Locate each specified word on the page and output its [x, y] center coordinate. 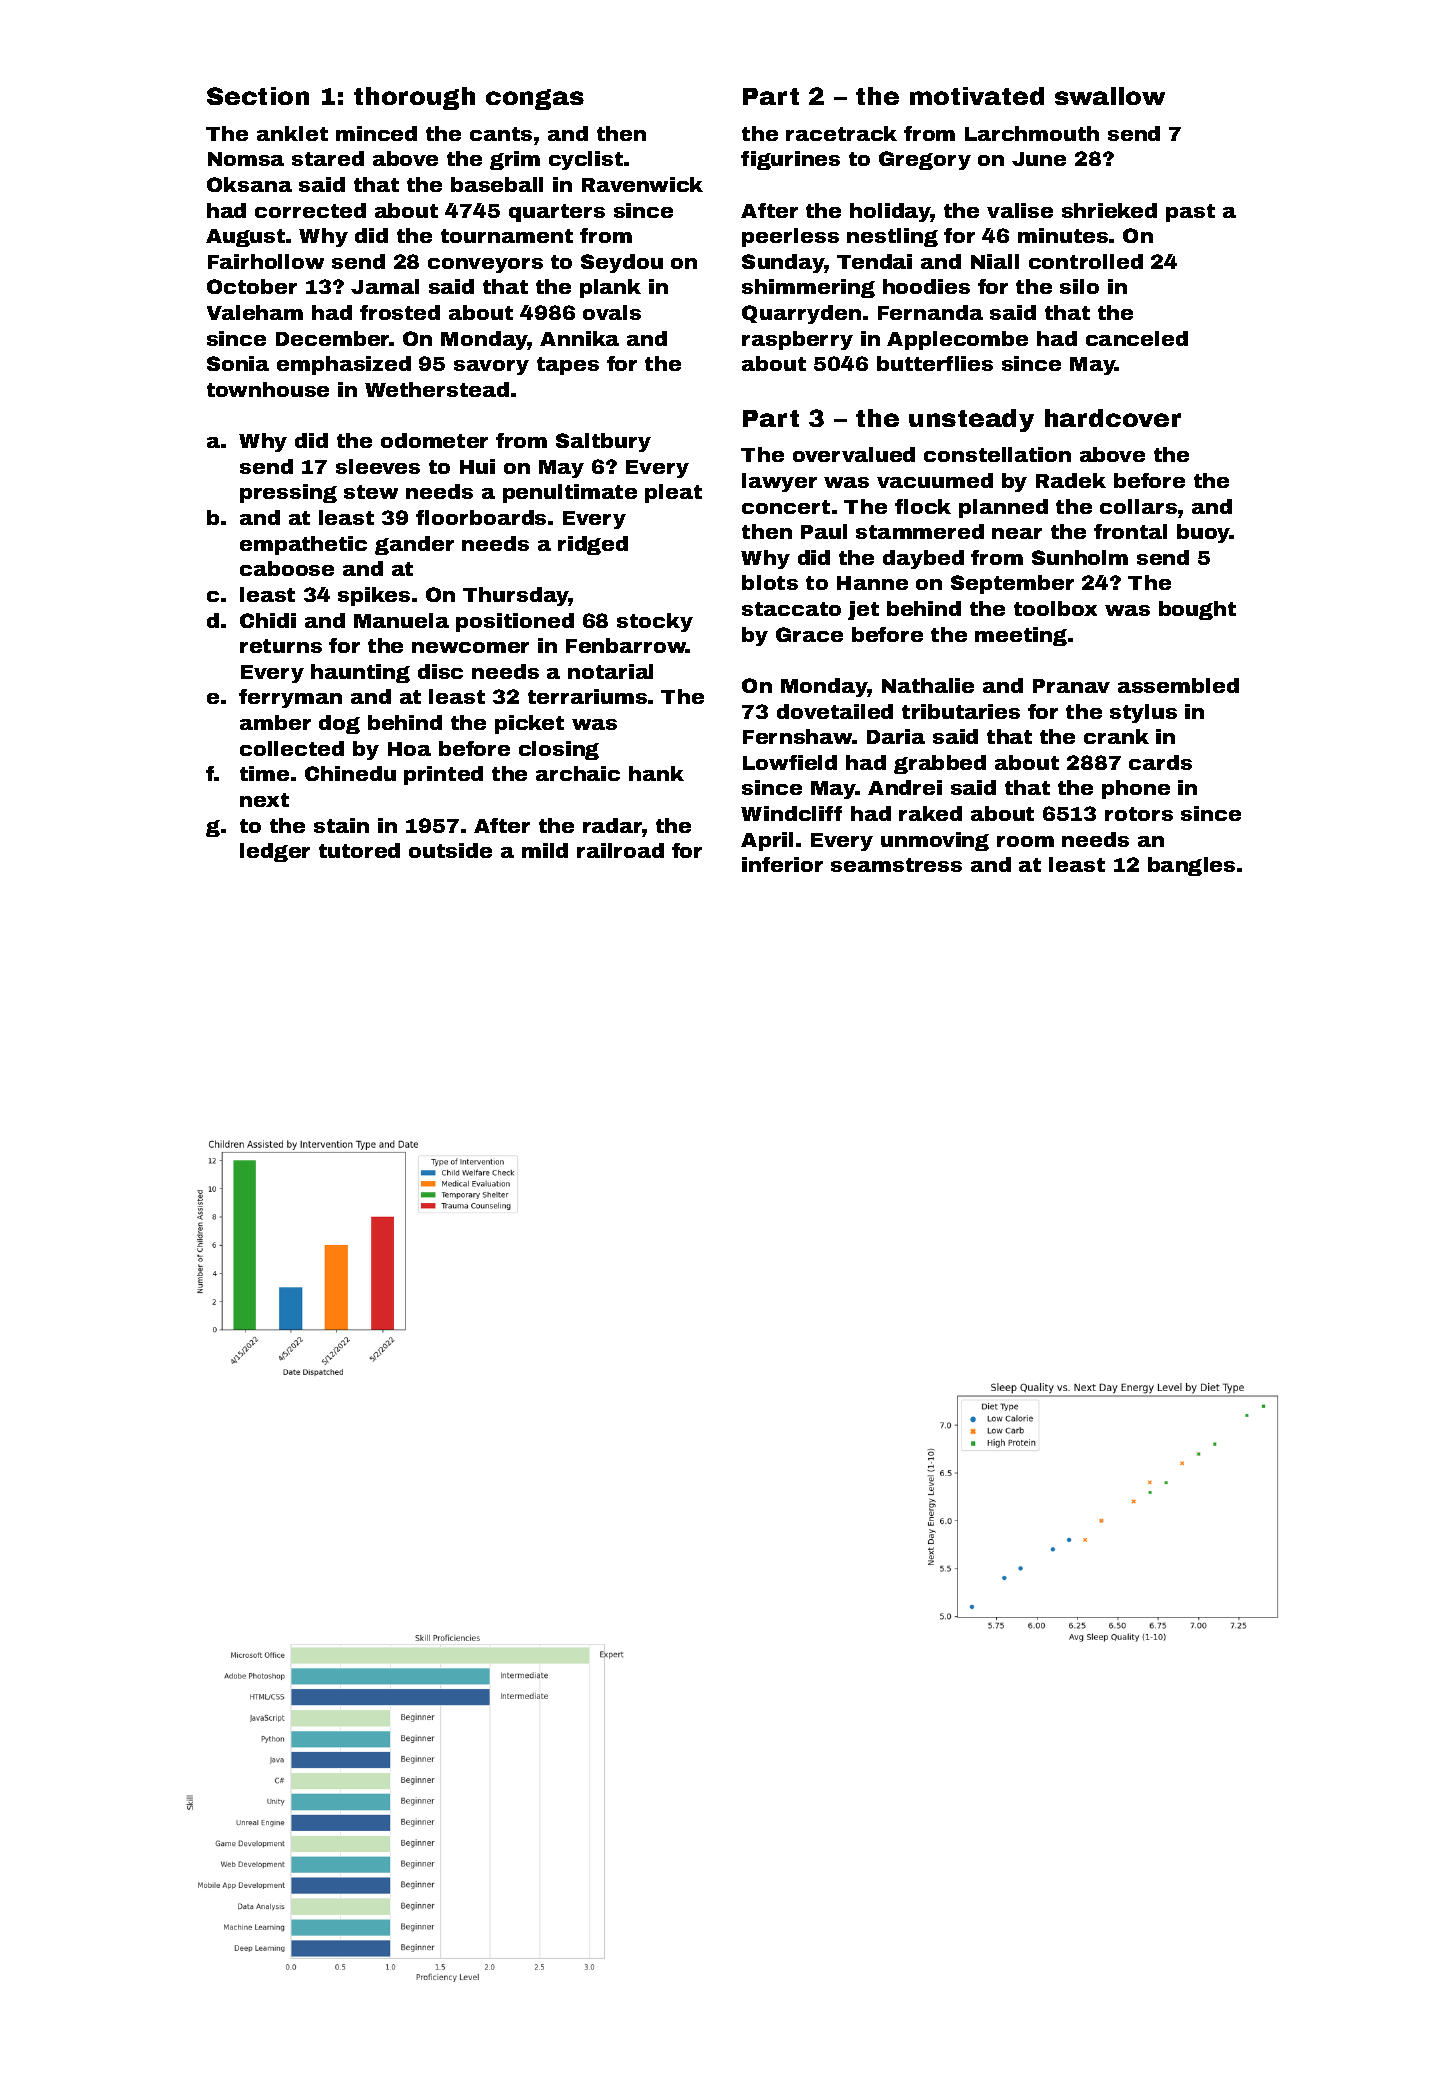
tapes [568, 366]
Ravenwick [642, 184]
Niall [995, 261]
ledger [275, 852]
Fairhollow [266, 261]
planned [1003, 508]
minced [376, 133]
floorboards [481, 517]
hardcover [1113, 418]
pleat [673, 493]
